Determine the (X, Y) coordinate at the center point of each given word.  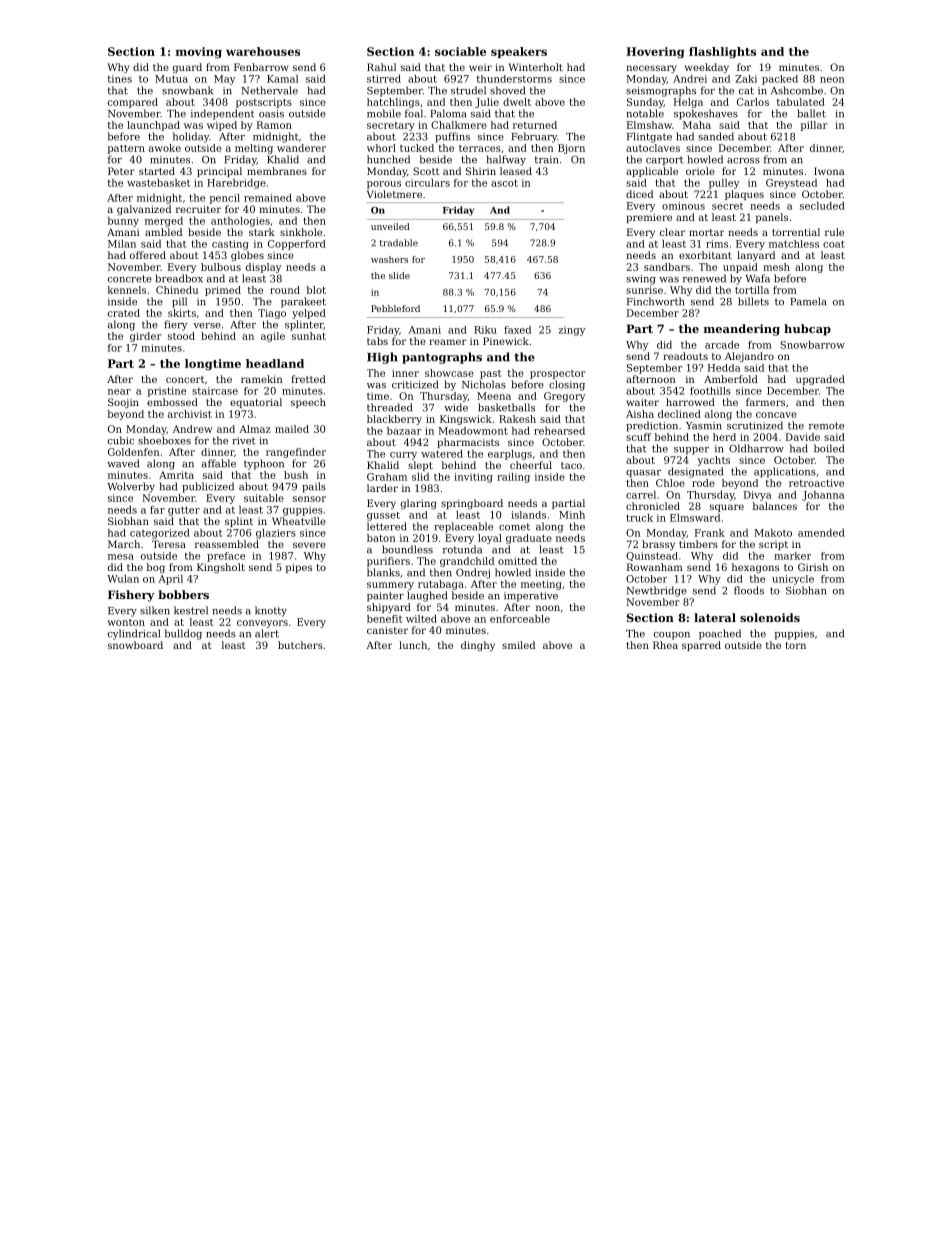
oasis (271, 114)
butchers (300, 645)
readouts (685, 356)
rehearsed (559, 431)
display (263, 268)
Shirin (481, 171)
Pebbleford (395, 308)
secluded (822, 206)
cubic (121, 440)
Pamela (808, 301)
